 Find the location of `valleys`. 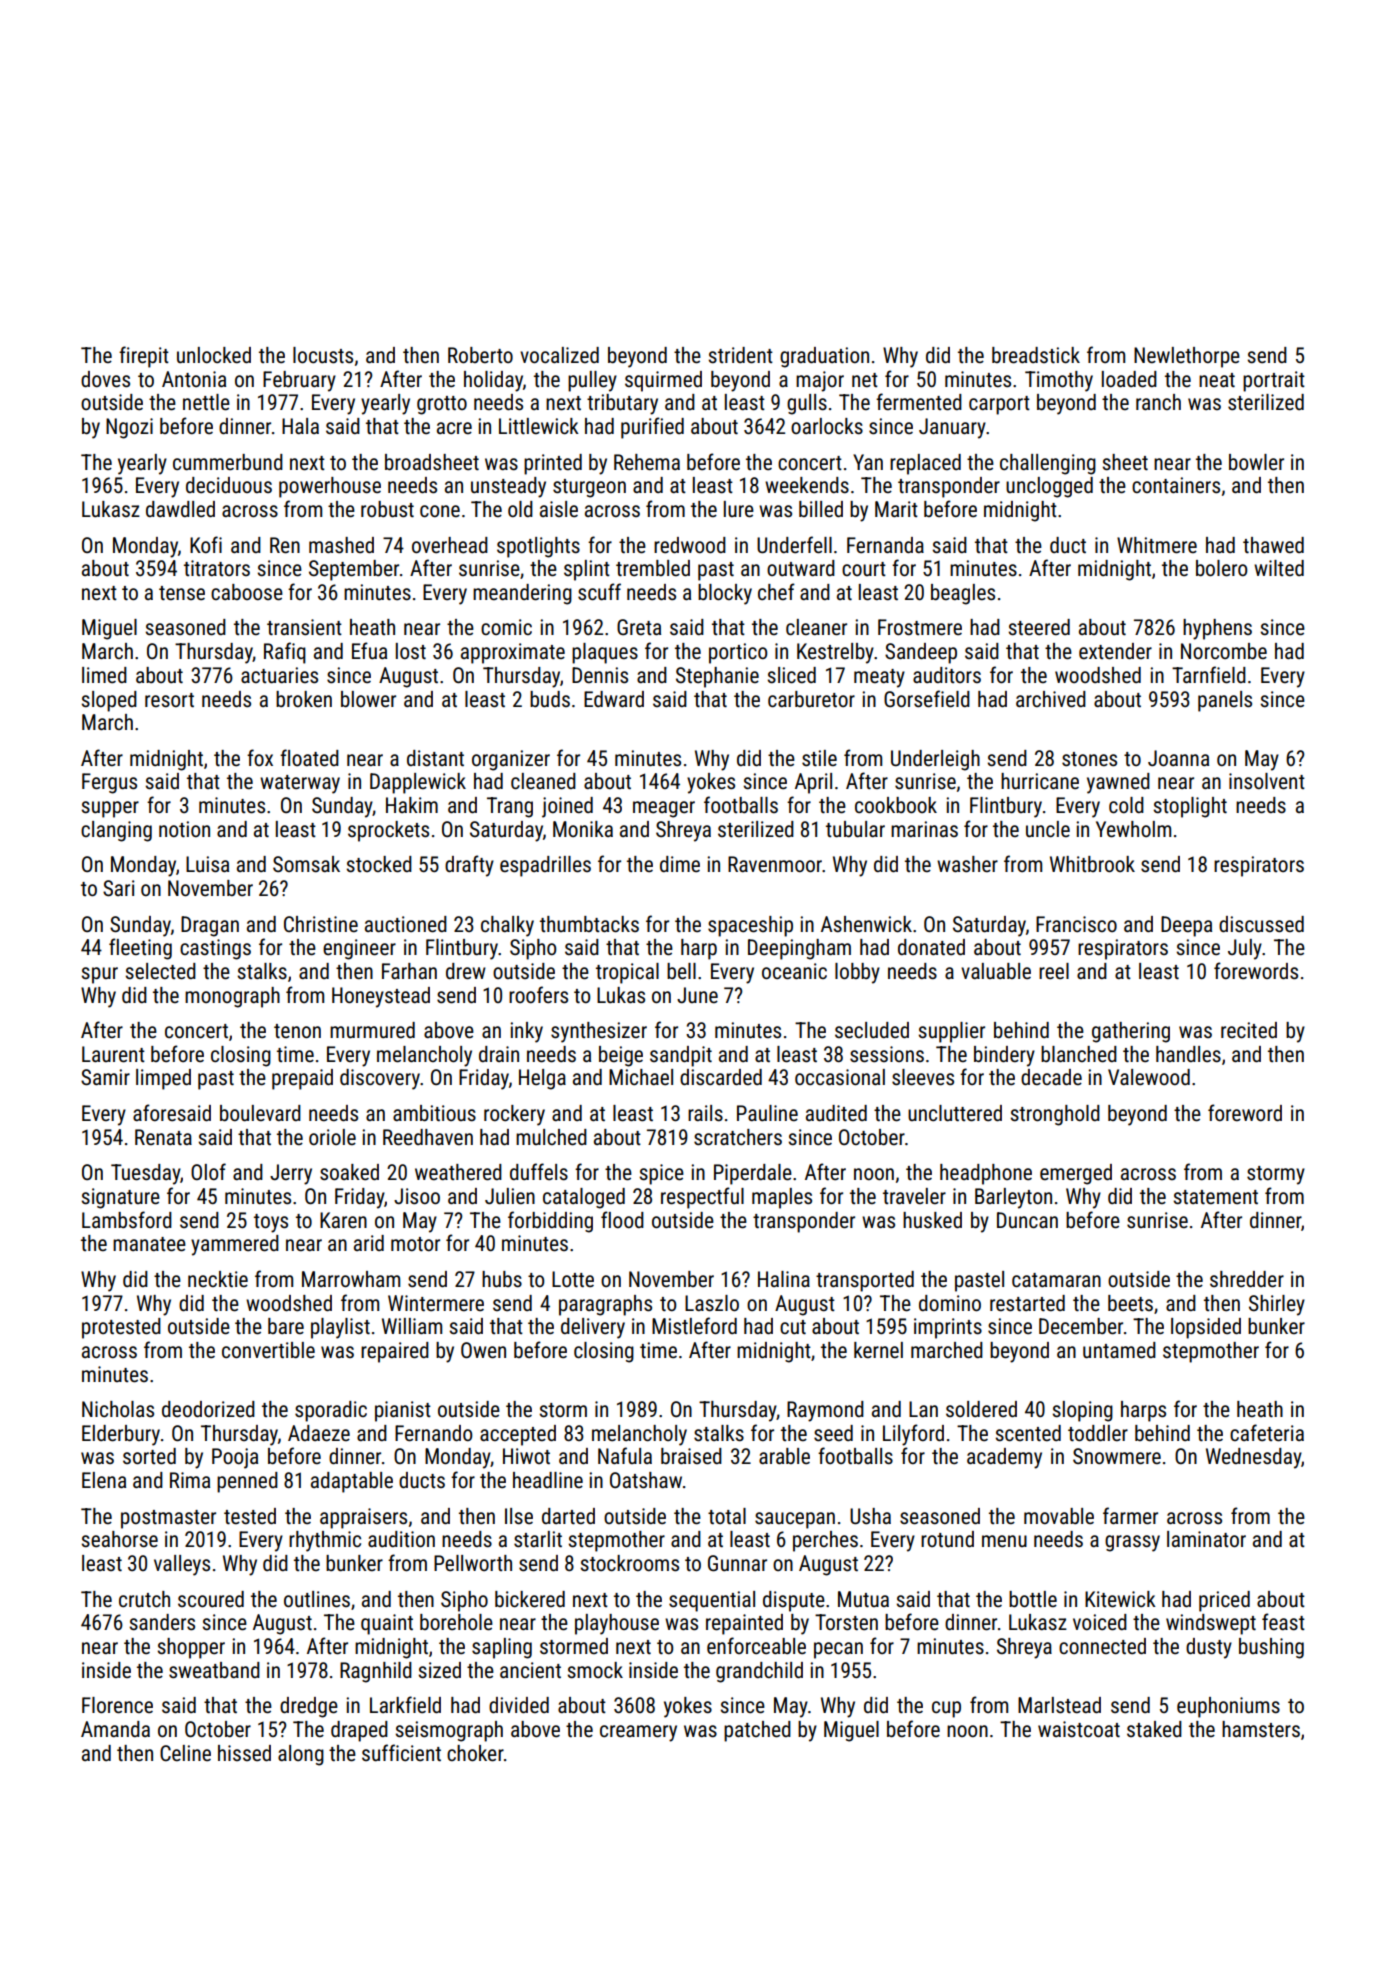

valleys is located at coordinates (182, 1565).
